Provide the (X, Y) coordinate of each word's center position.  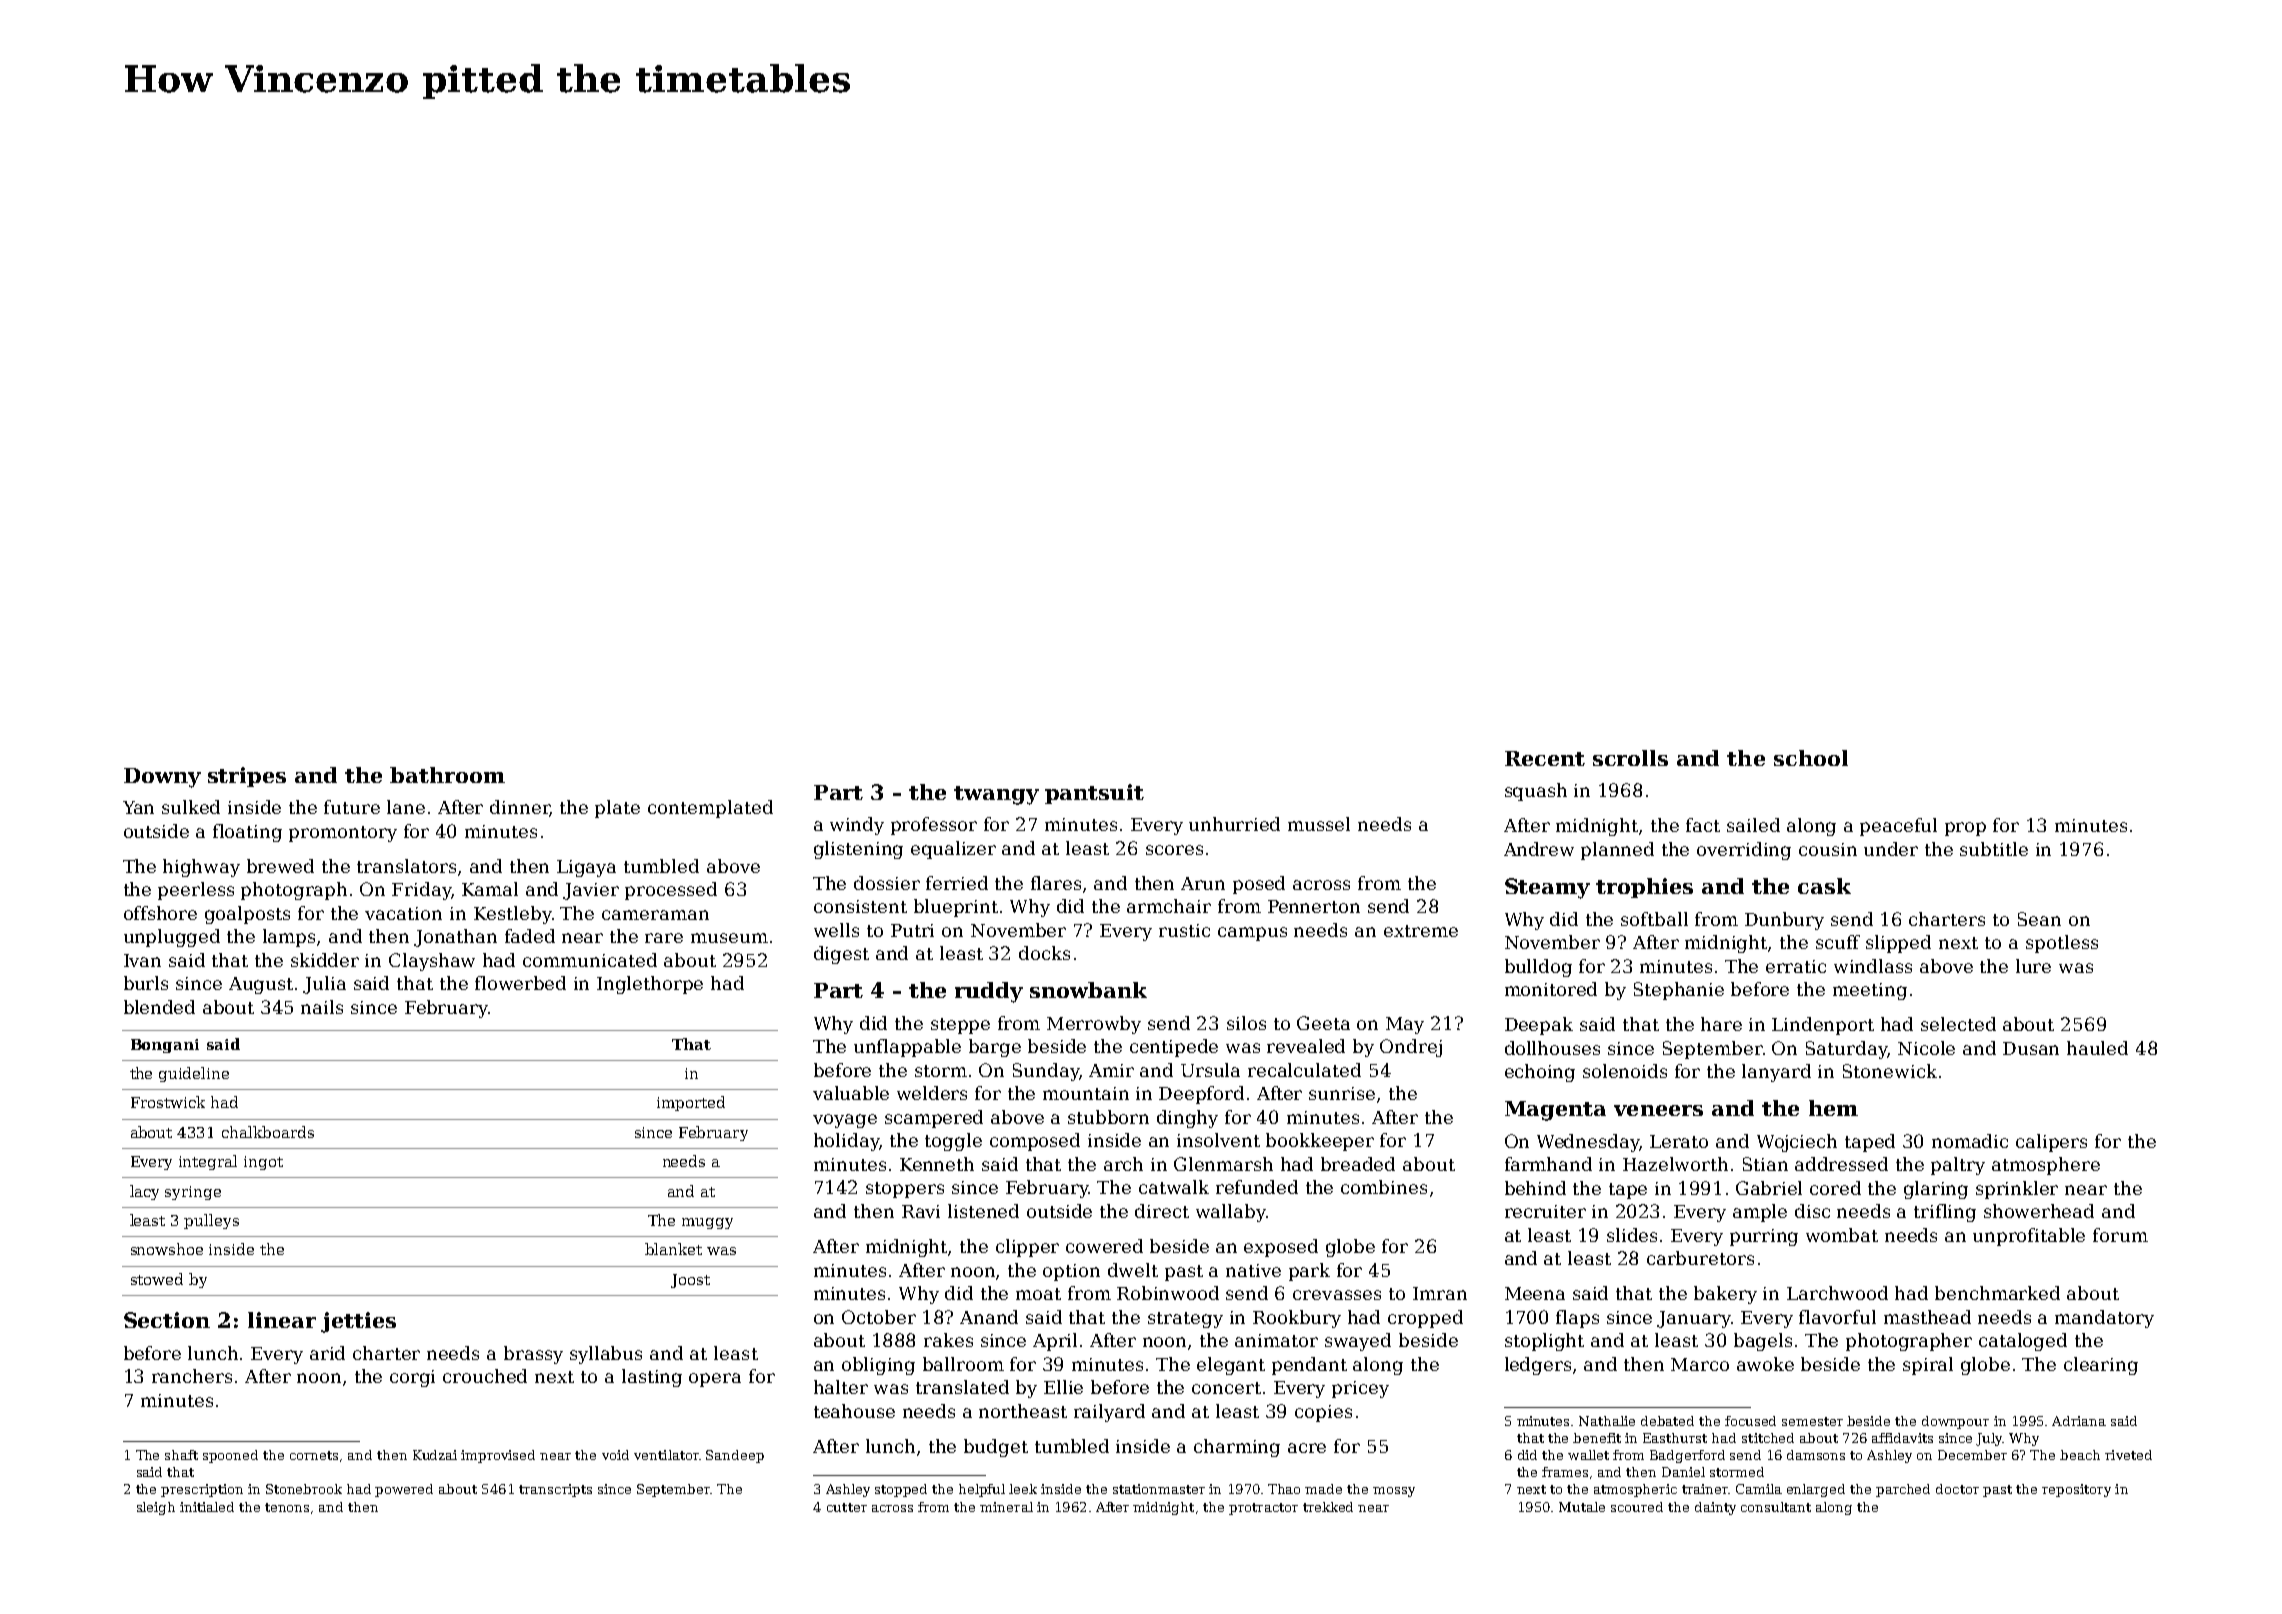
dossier (887, 883)
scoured (1637, 1507)
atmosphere (2046, 1166)
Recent (1545, 758)
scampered (934, 1119)
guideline (194, 1074)
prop (1965, 829)
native (1253, 1270)
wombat (1842, 1235)
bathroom (447, 775)
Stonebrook (304, 1489)
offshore (160, 913)
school (1811, 758)
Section (167, 1320)
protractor (1263, 1509)
